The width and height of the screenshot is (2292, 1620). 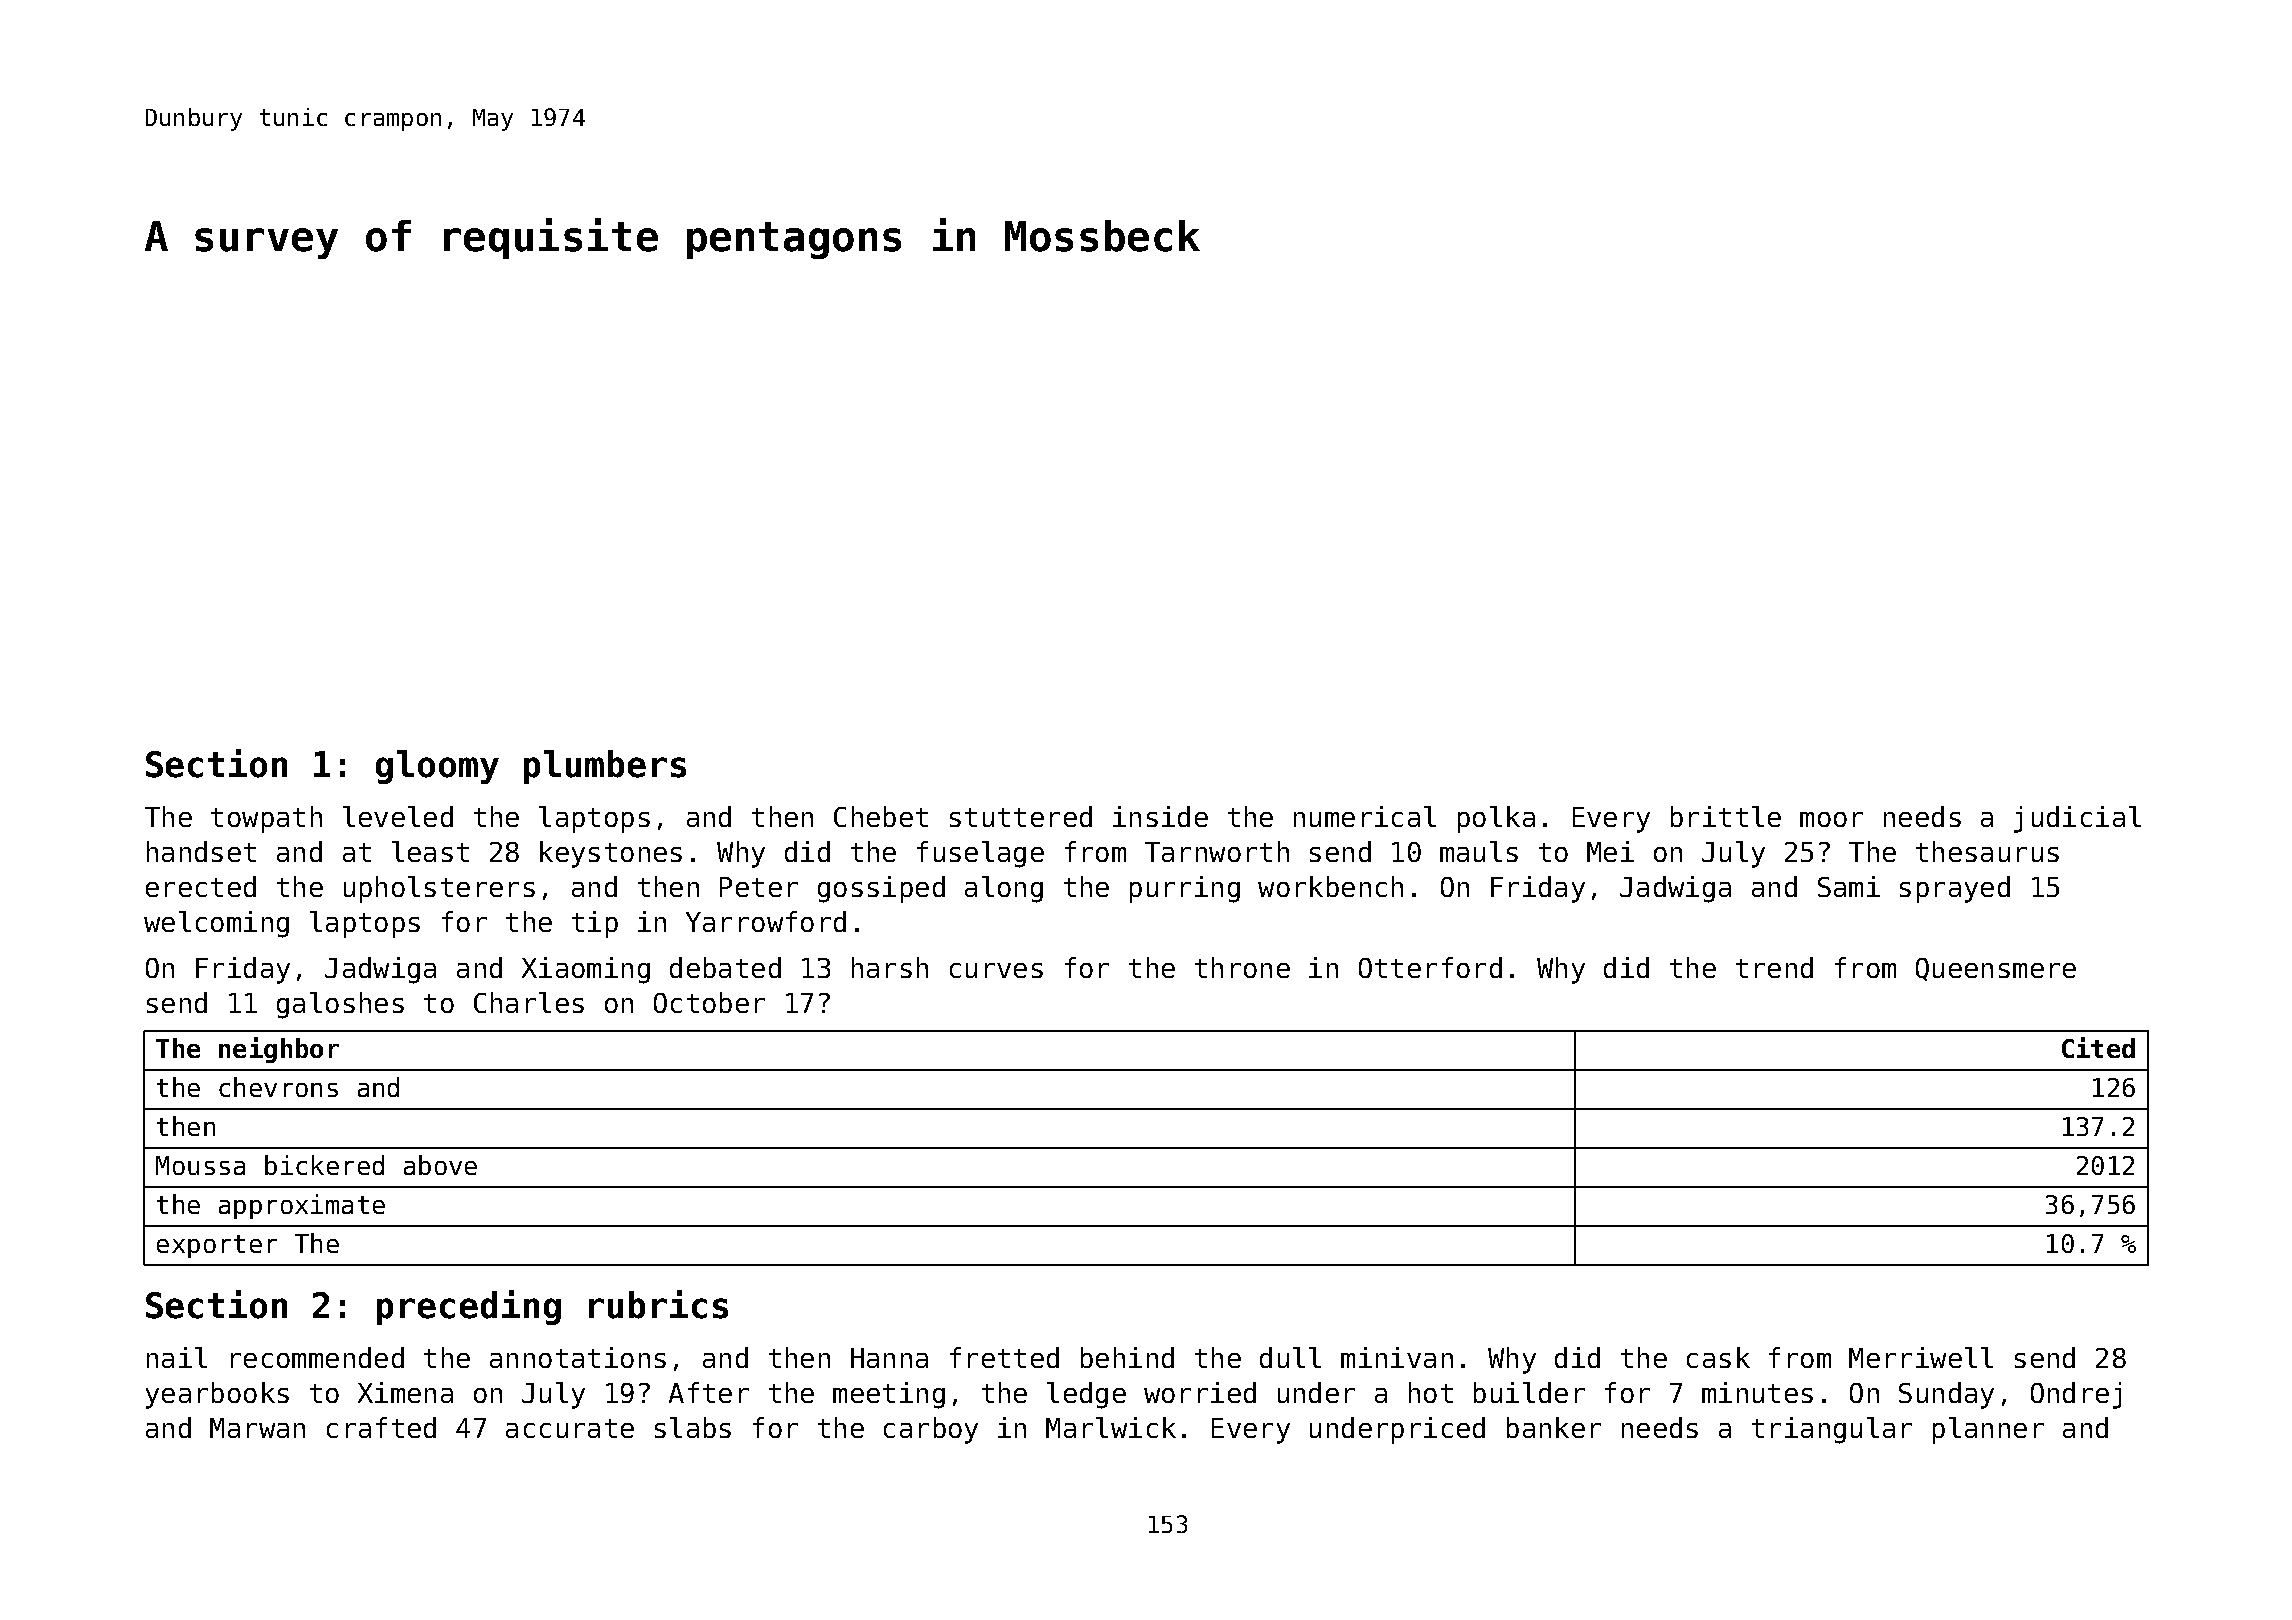 What do you see at coordinates (440, 1165) in the screenshot?
I see `above` at bounding box center [440, 1165].
